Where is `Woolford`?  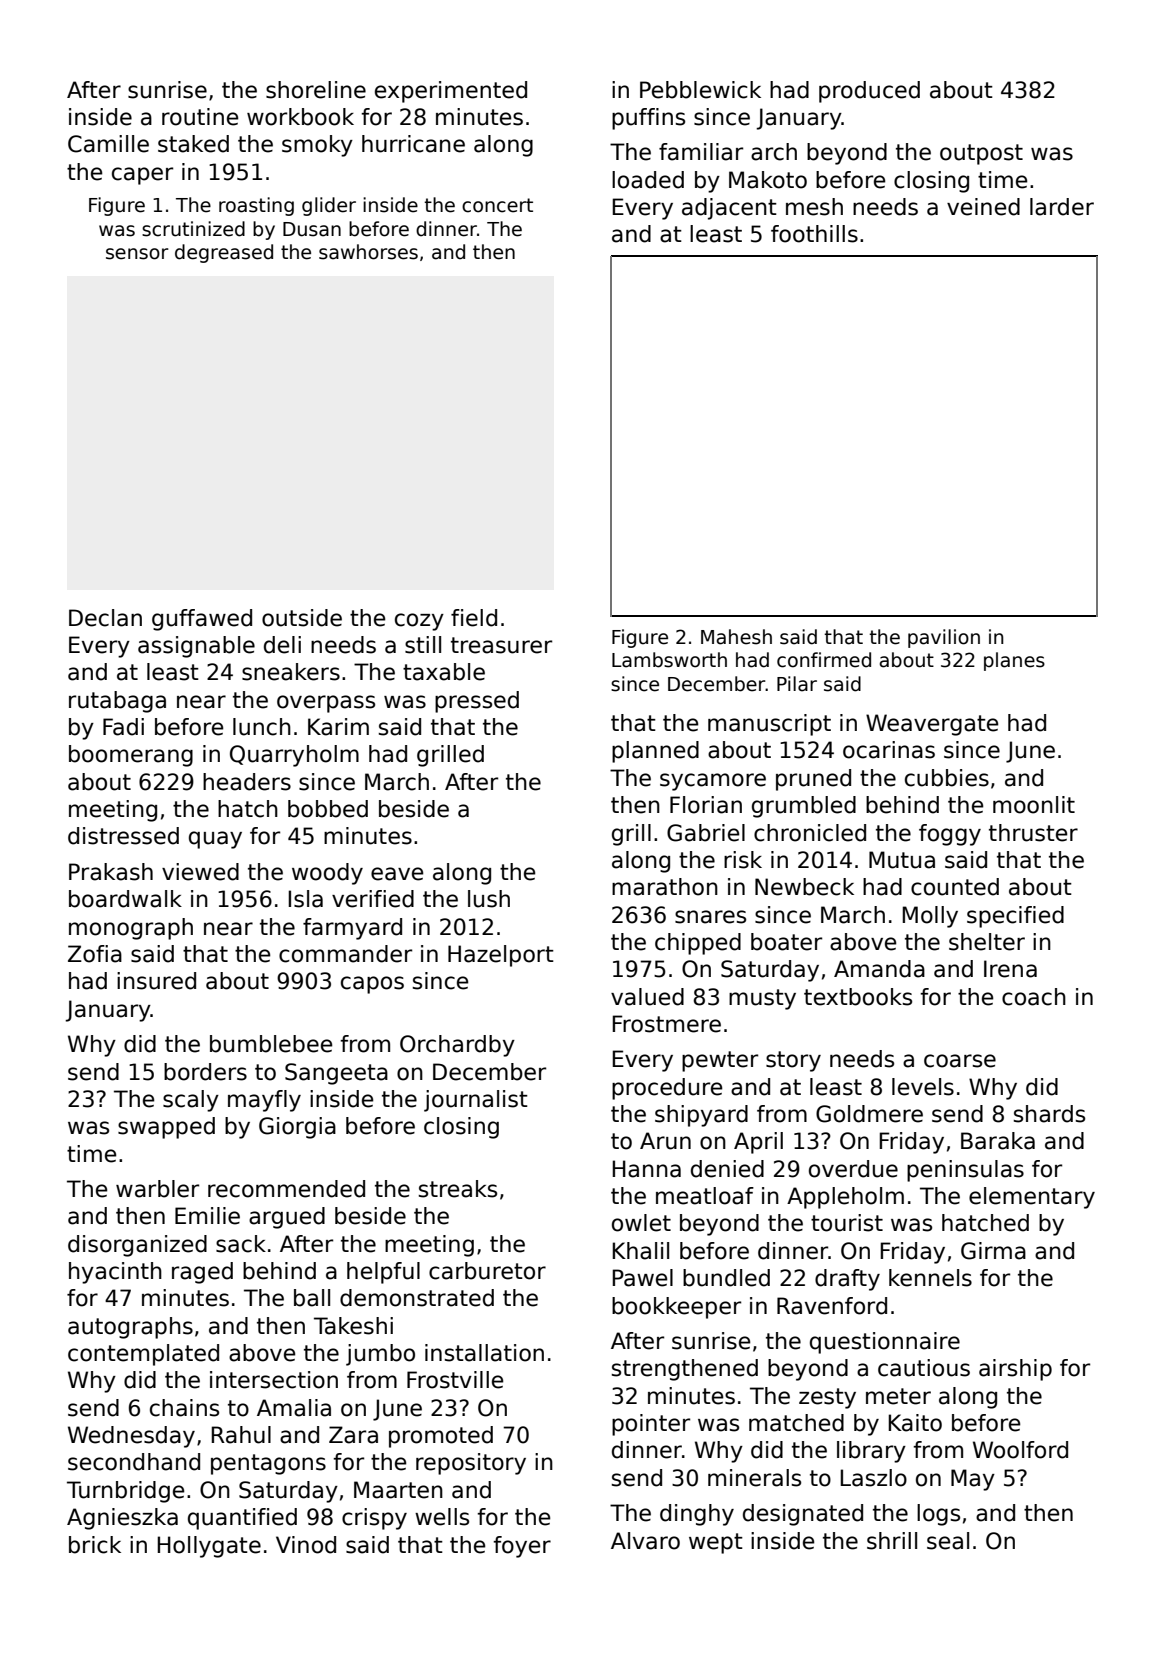
Woolford is located at coordinates (1020, 1450).
